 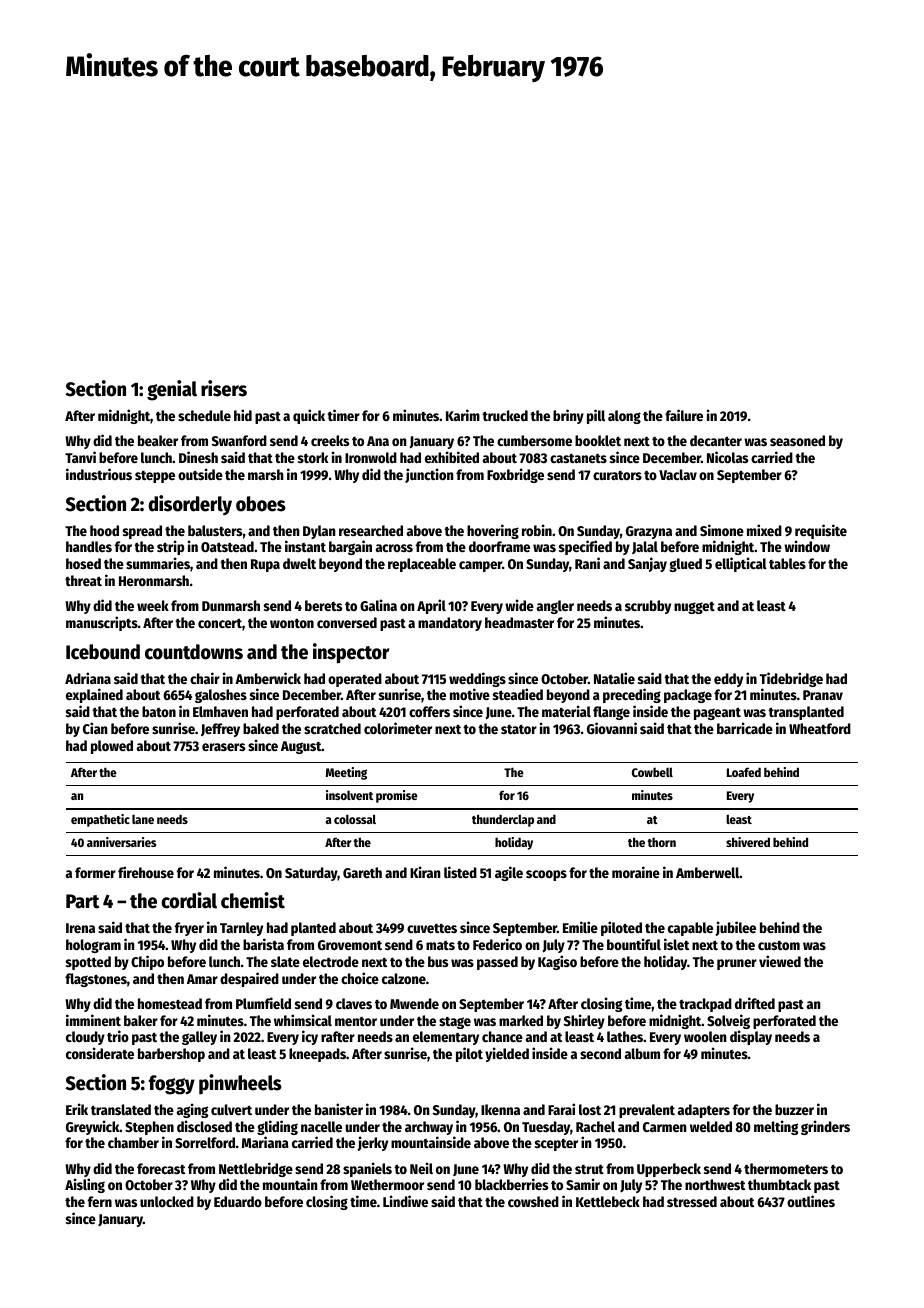 I want to click on Greywick, so click(x=93, y=1127).
